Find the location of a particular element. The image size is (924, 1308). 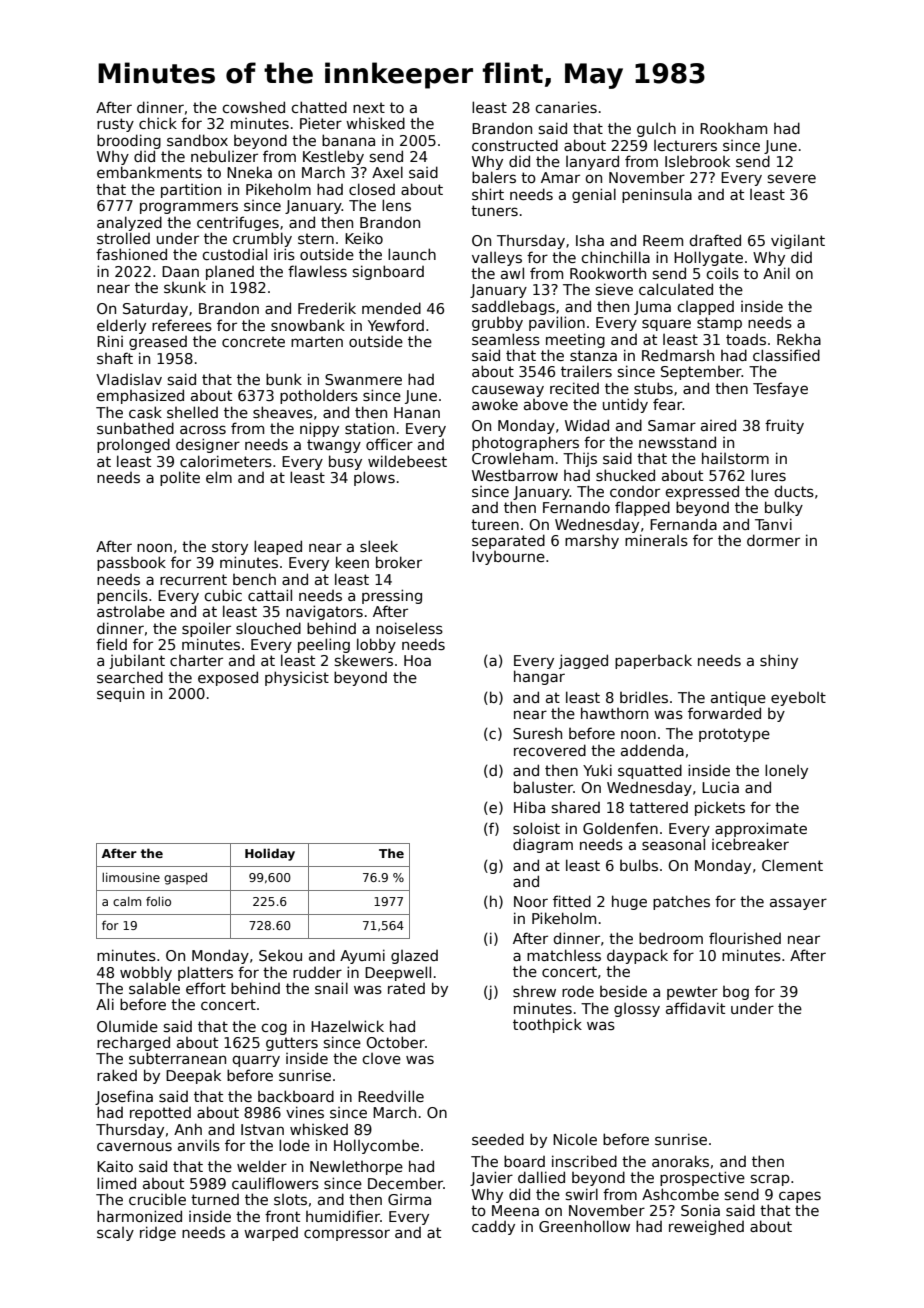

ridge is located at coordinates (158, 1233).
